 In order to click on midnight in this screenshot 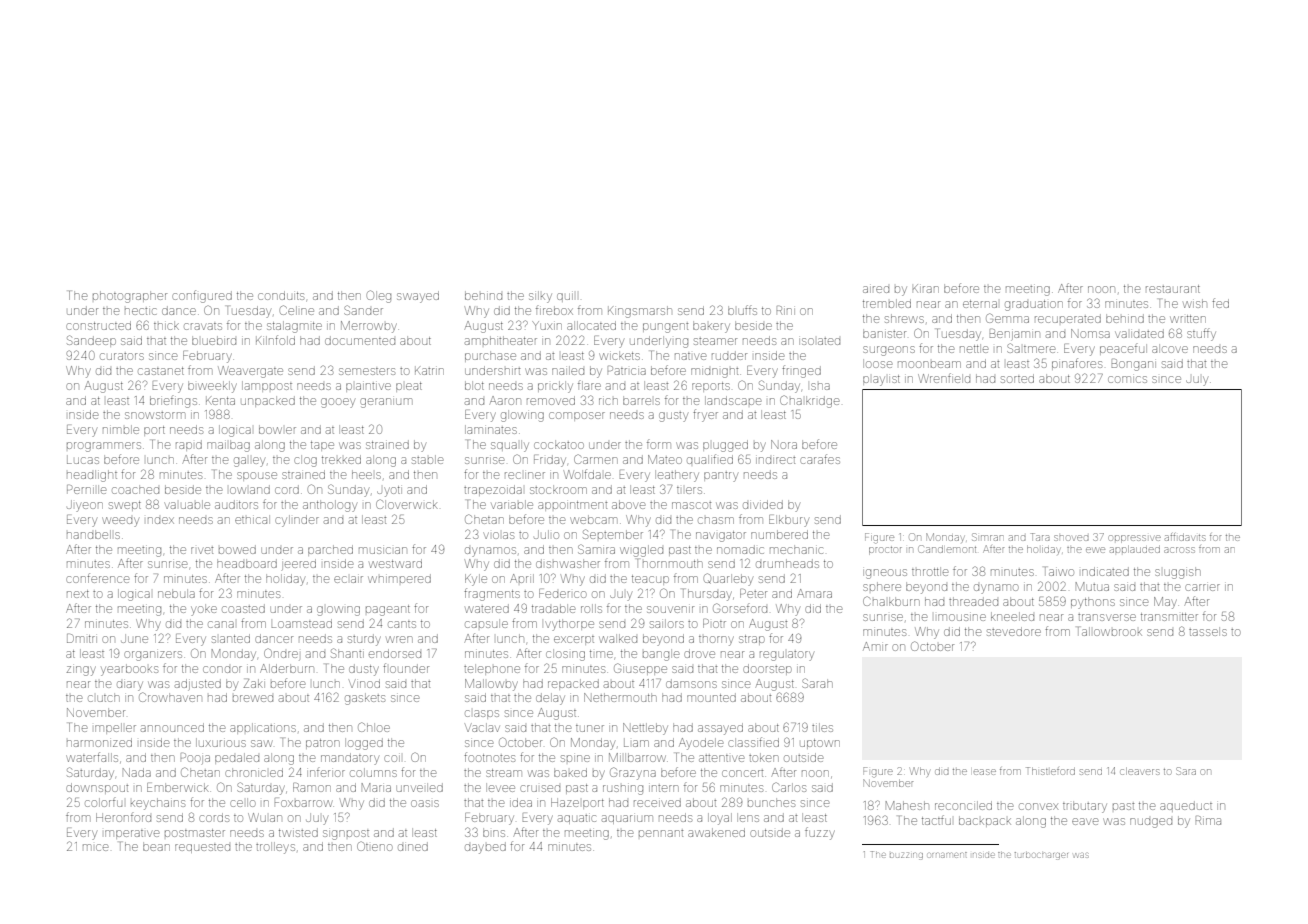, I will do `click(714, 373)`.
